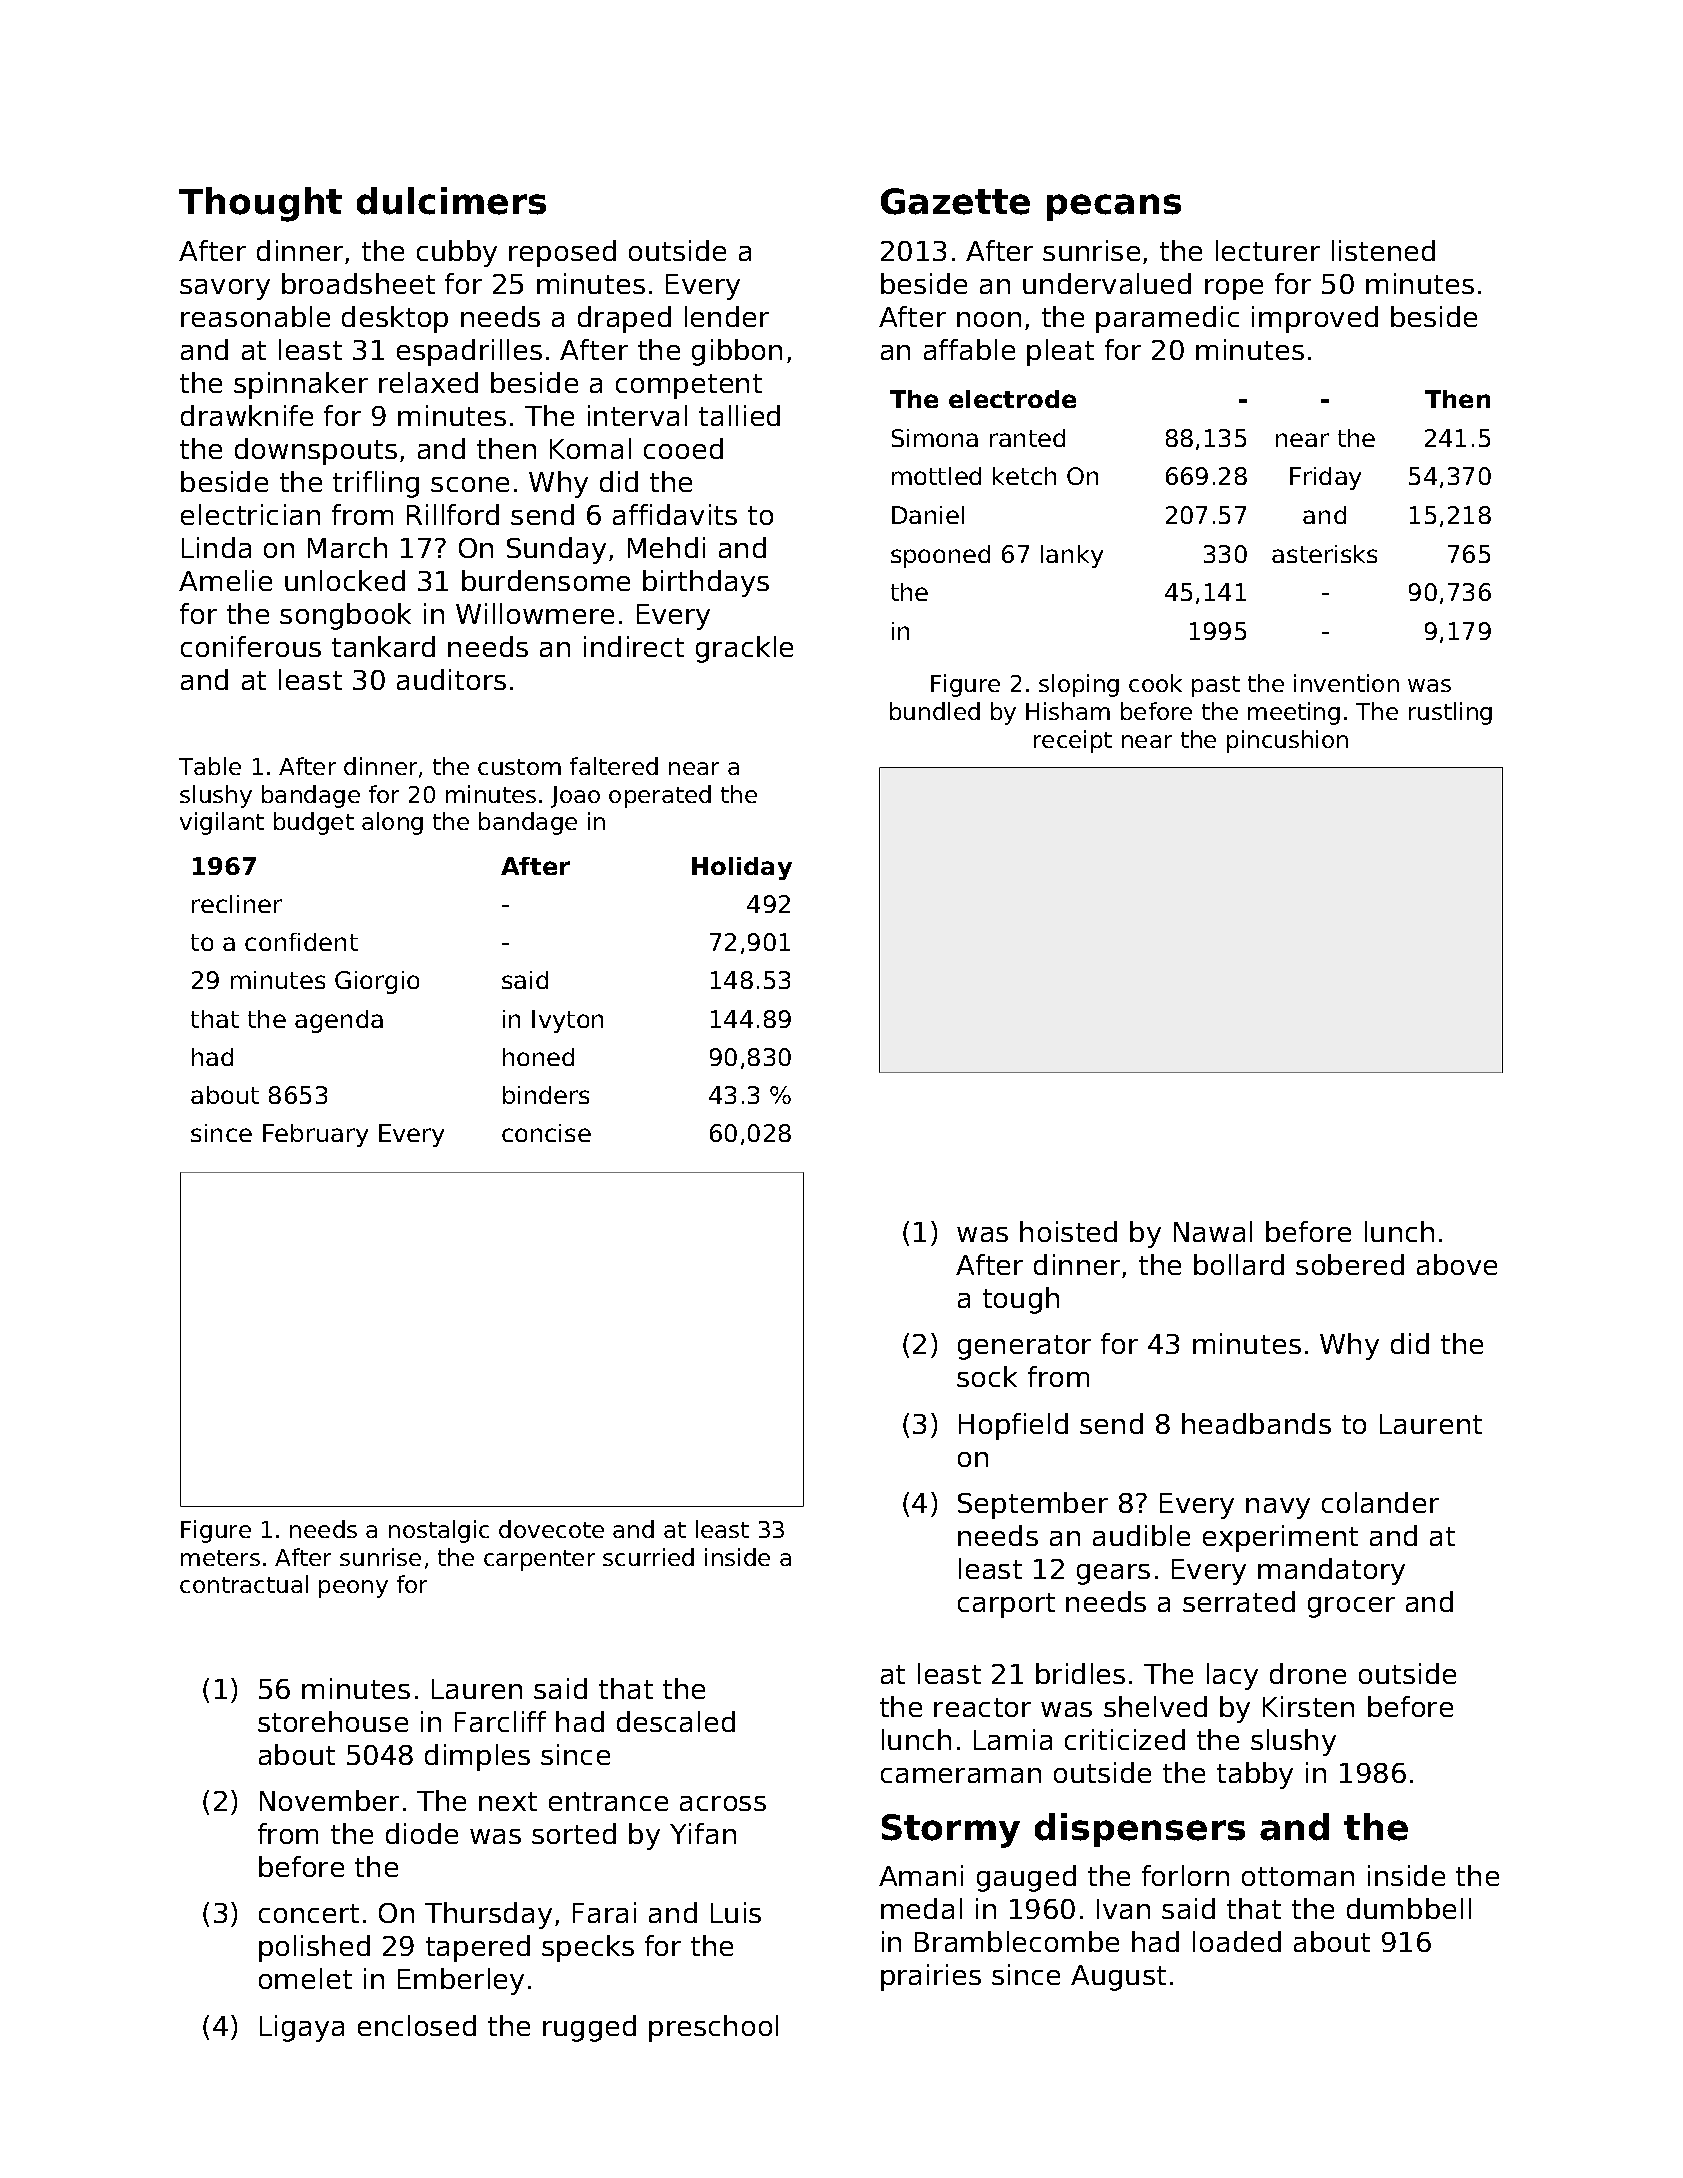  Describe the element at coordinates (1308, 1673) in the screenshot. I see `drone` at that location.
